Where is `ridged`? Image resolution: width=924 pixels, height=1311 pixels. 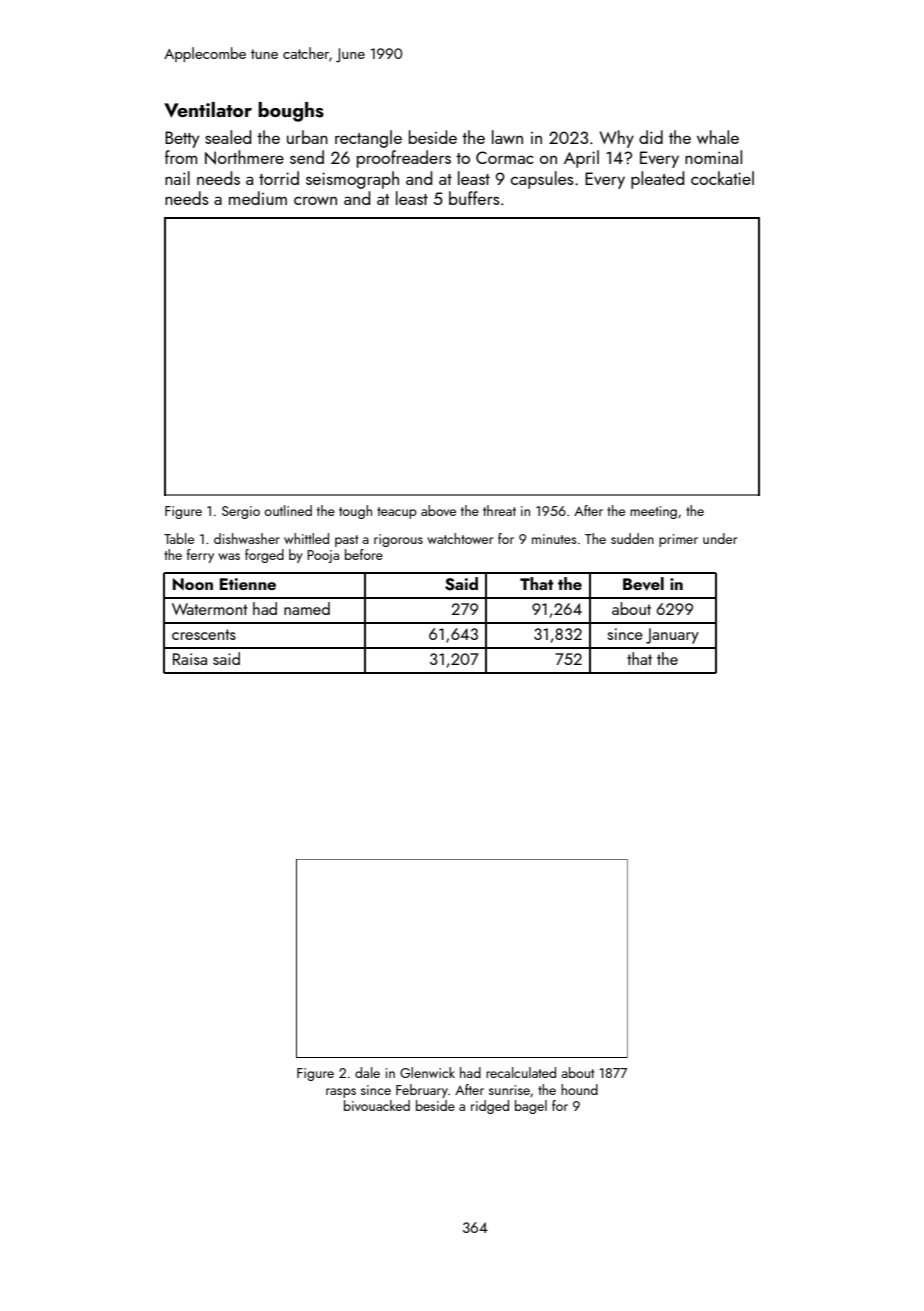
ridged is located at coordinates (490, 1107).
